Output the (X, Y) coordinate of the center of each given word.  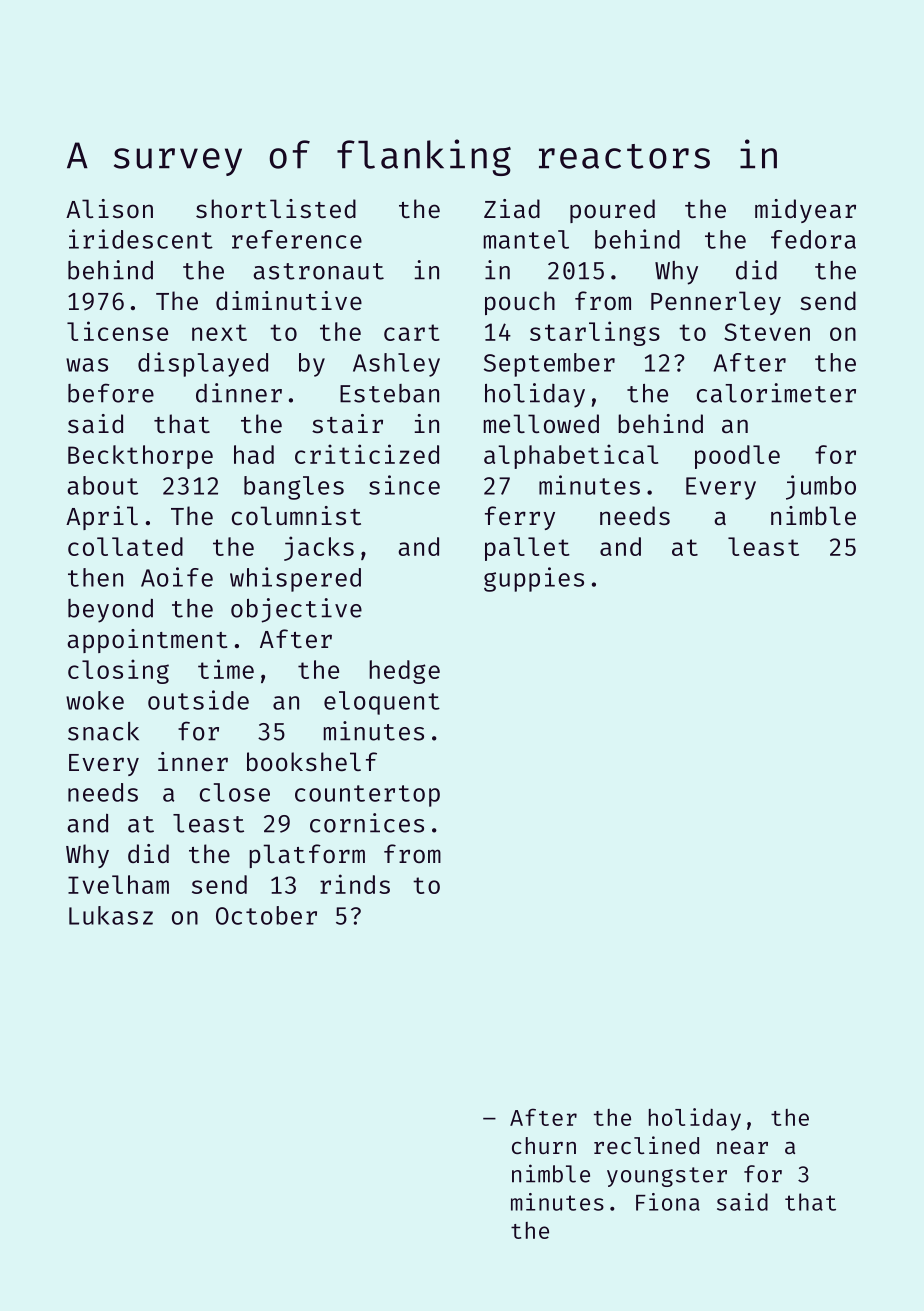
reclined (646, 1145)
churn (544, 1145)
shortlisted (276, 208)
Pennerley (716, 303)
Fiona (668, 1202)
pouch (520, 303)
